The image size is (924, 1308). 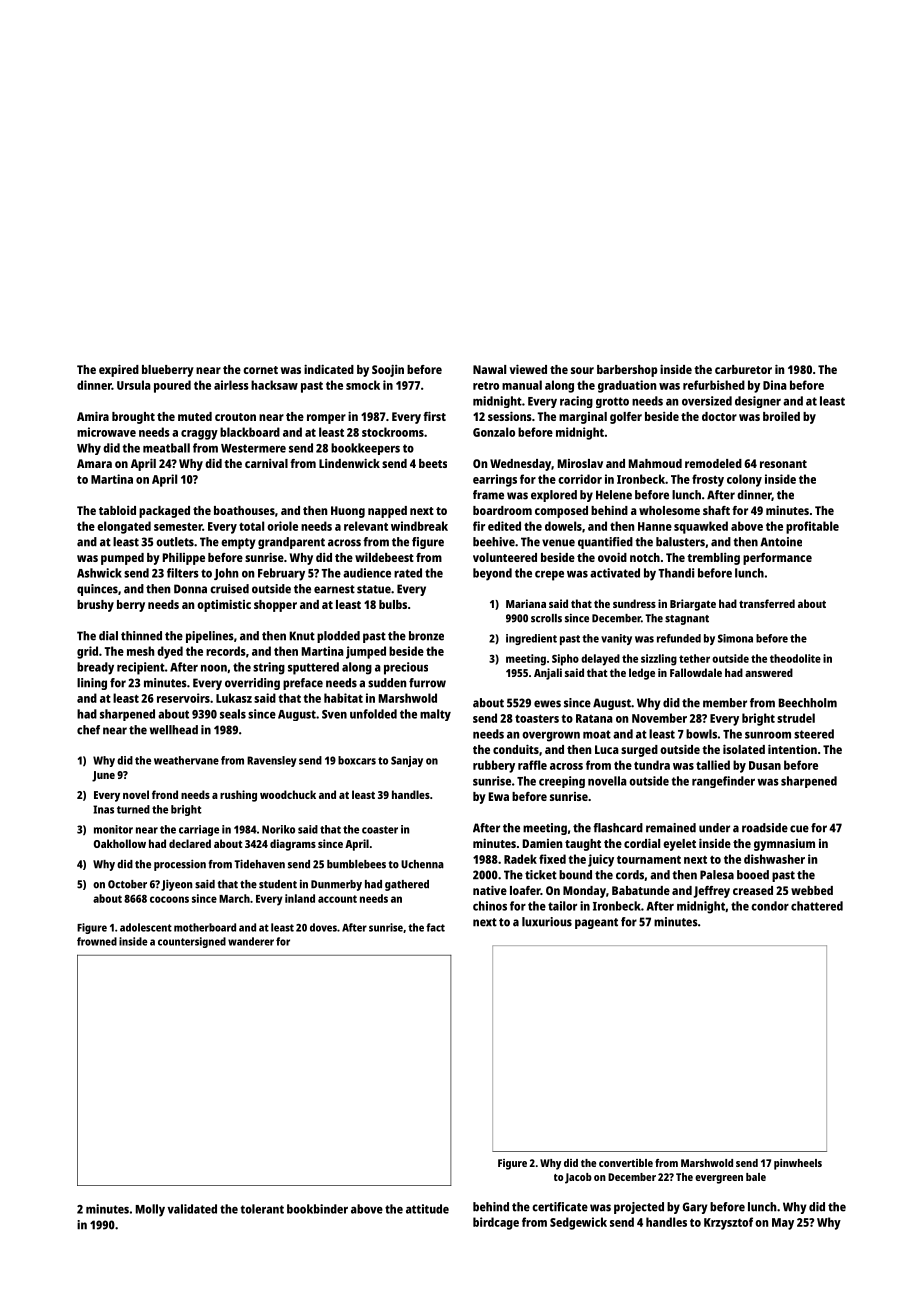 I want to click on malty, so click(x=435, y=715).
